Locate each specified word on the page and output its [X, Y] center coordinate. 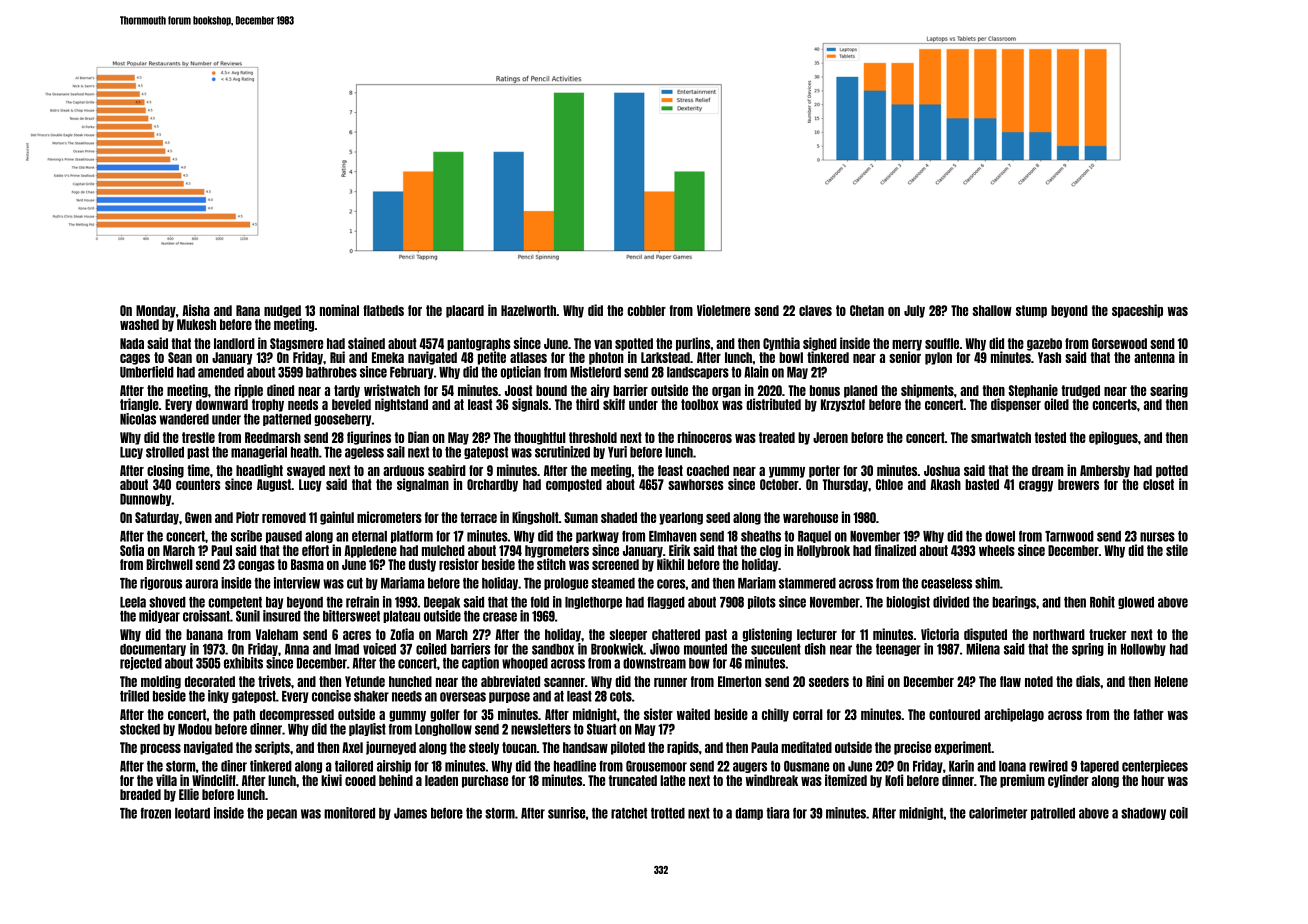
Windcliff [214, 780]
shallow [992, 310]
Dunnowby [146, 500]
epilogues [1113, 438]
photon [606, 358]
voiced [379, 649]
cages [135, 359]
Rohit [1102, 602]
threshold [593, 437]
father [1149, 714]
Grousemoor [656, 766]
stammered [807, 583]
